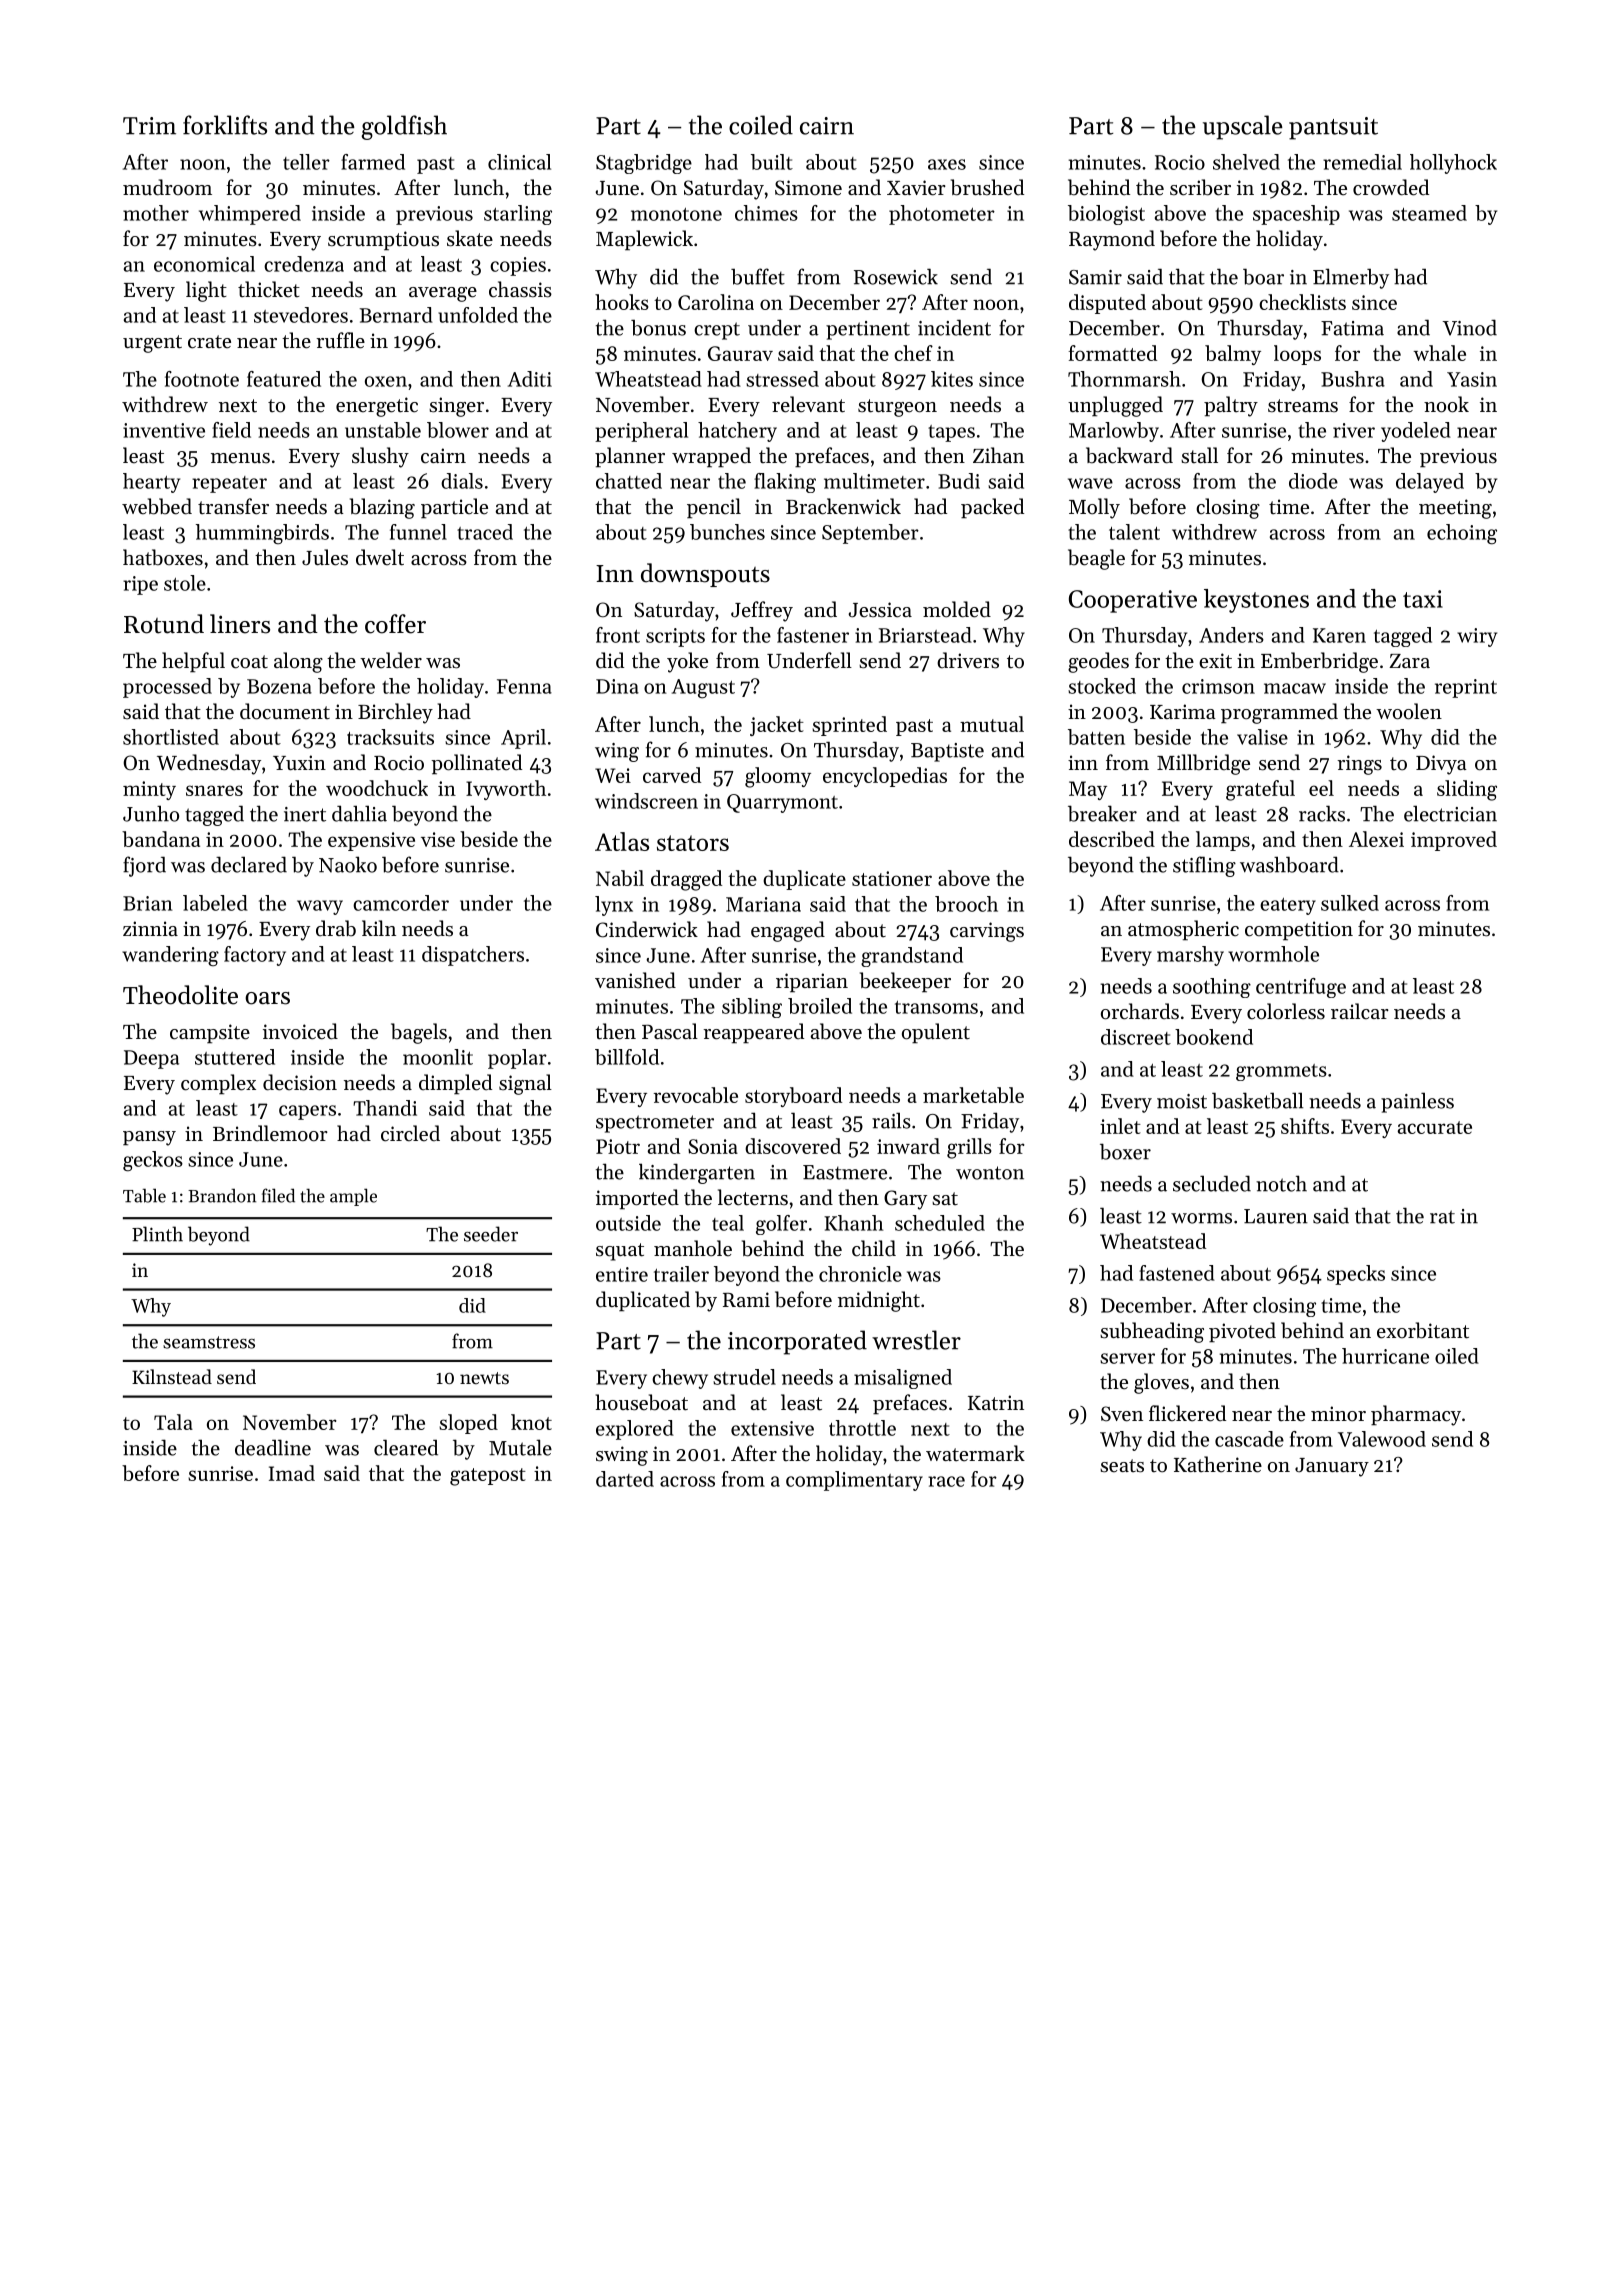 The image size is (1620, 2292). Describe the element at coordinates (1356, 1275) in the screenshot. I see `specks` at that location.
